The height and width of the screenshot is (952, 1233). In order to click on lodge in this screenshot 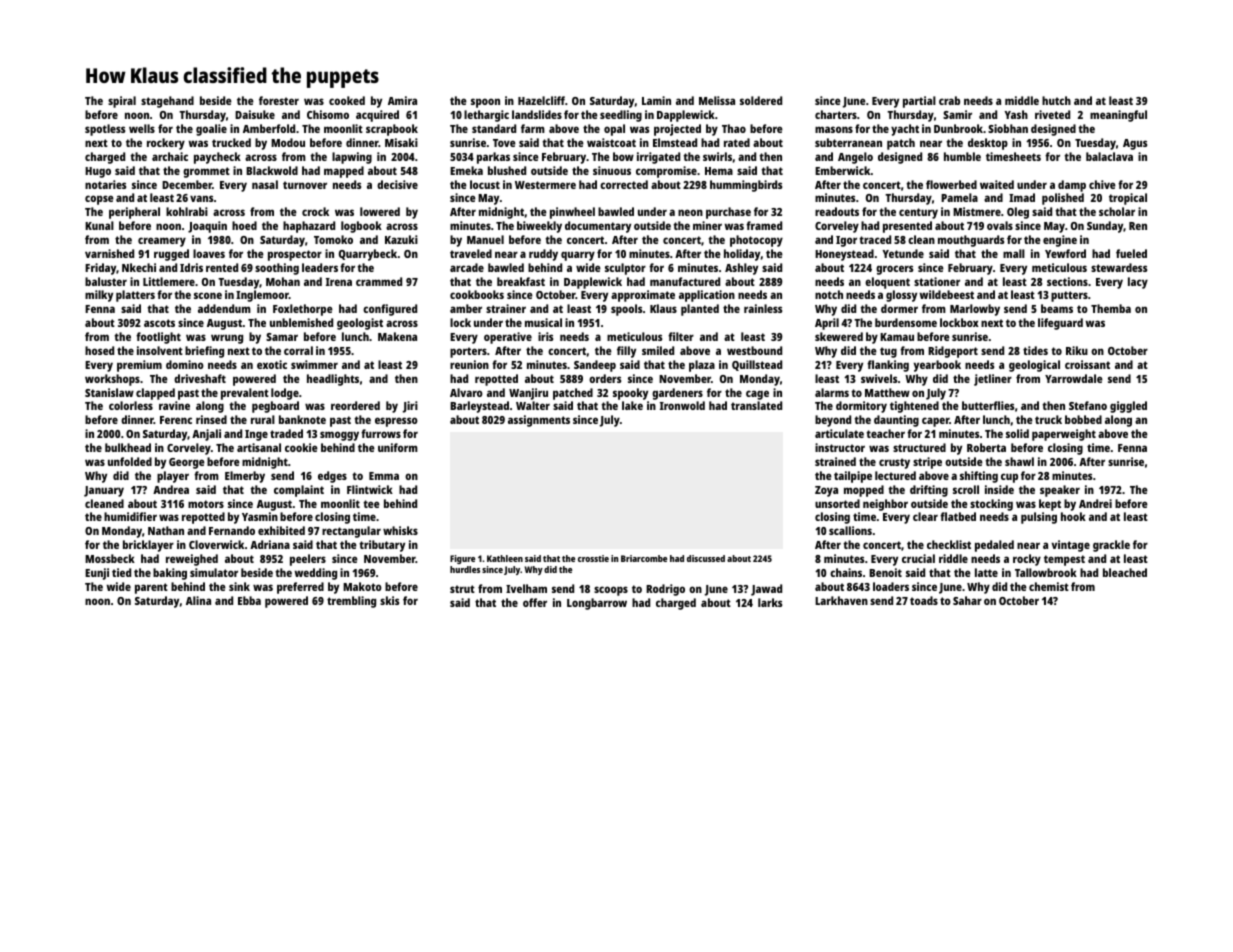, I will do `click(285, 394)`.
